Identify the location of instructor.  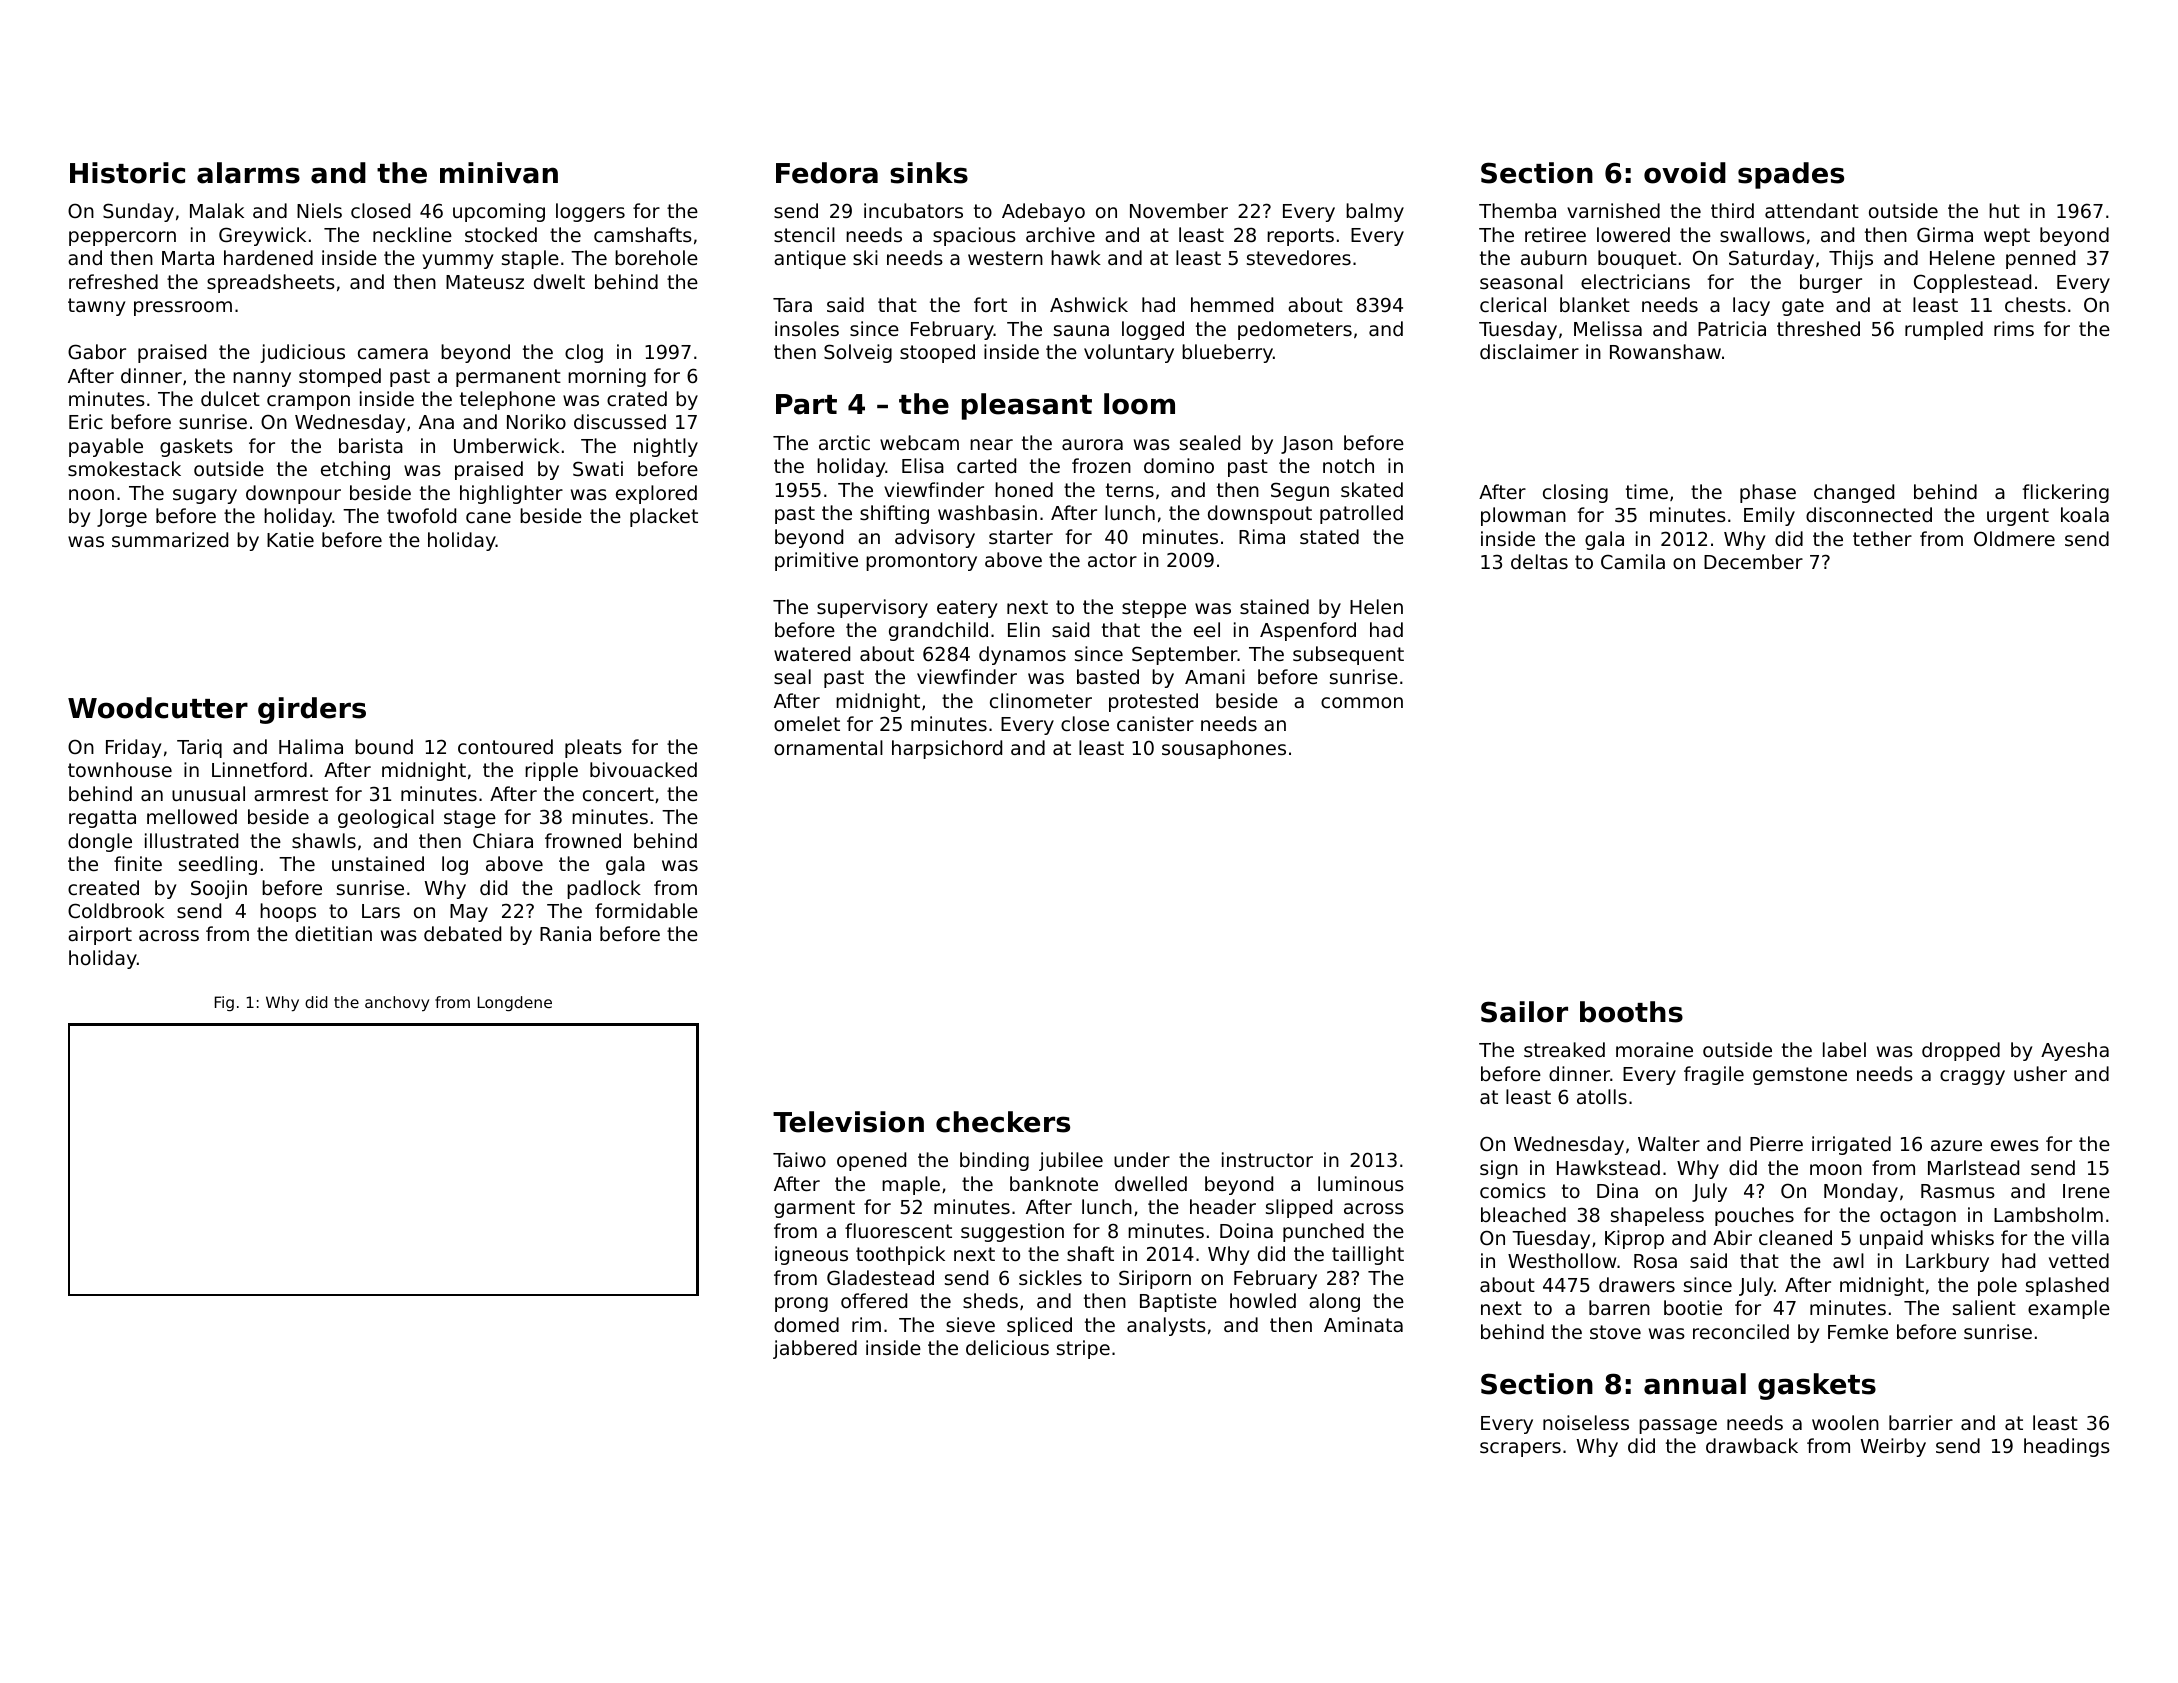
(1267, 1159).
